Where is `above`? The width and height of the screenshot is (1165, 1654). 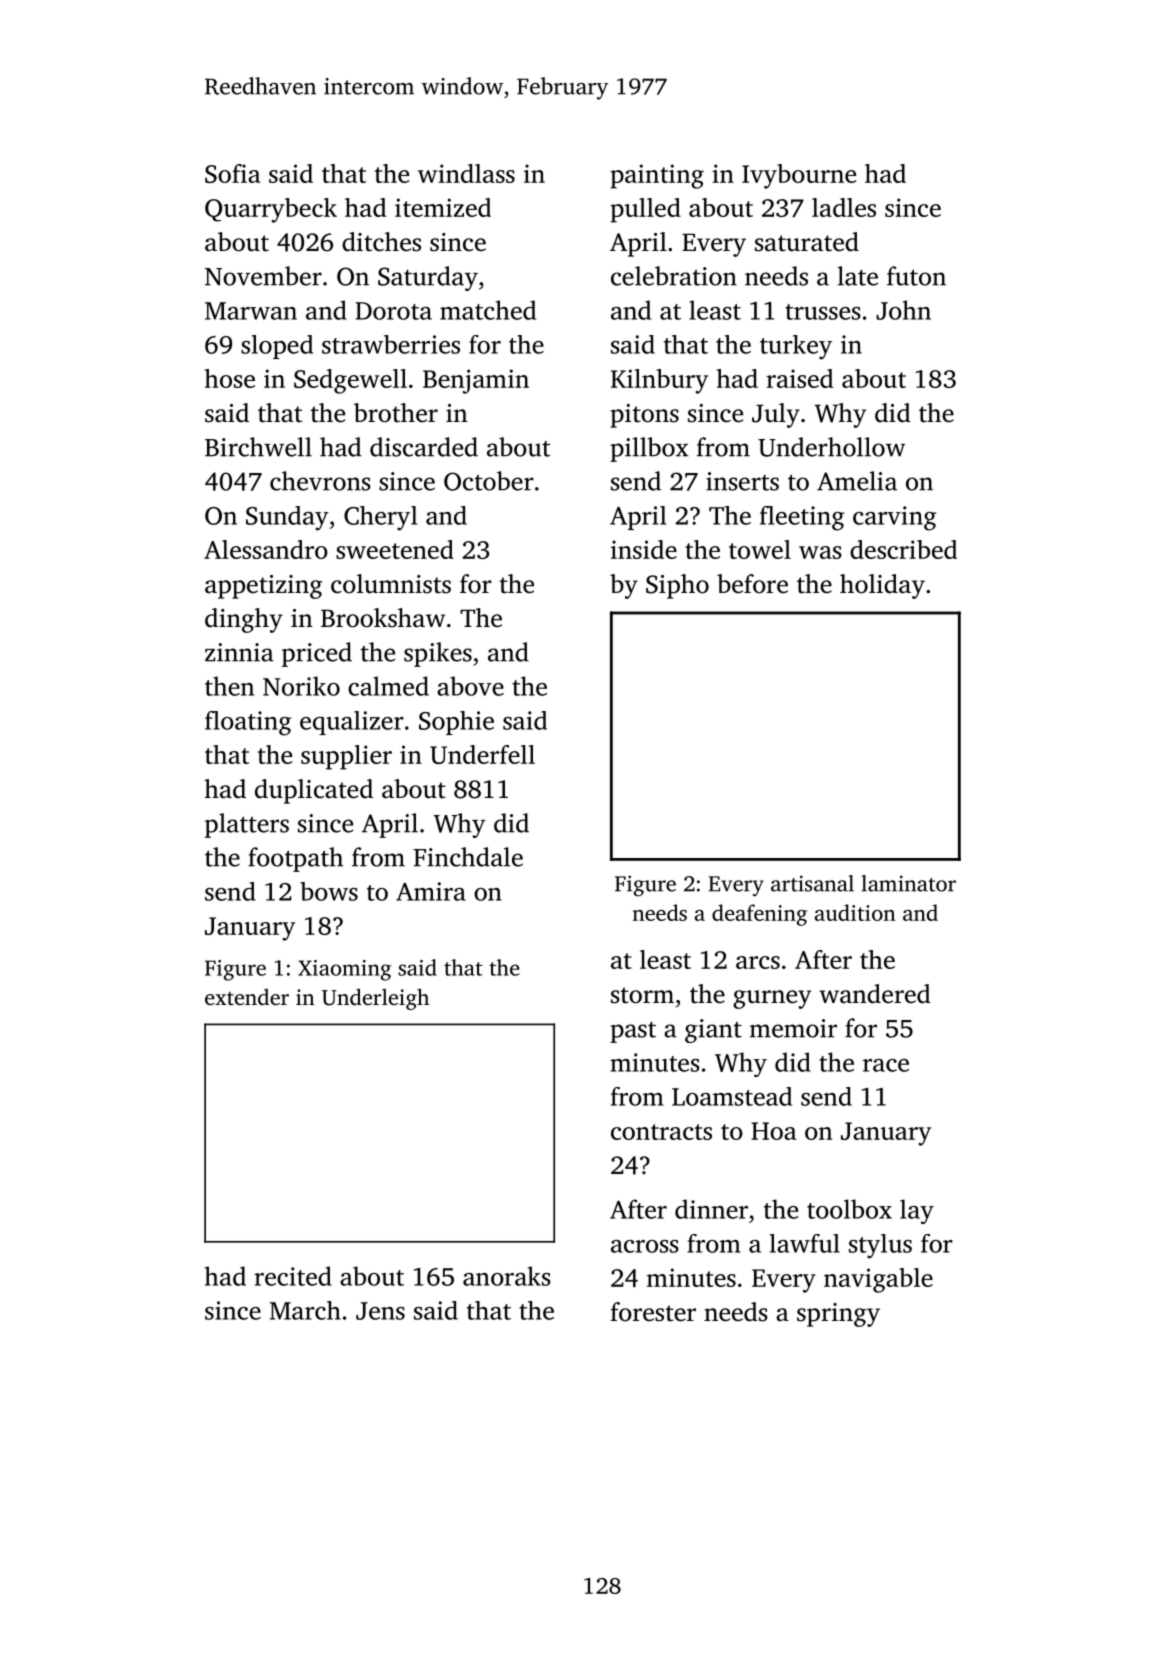
above is located at coordinates (470, 686).
